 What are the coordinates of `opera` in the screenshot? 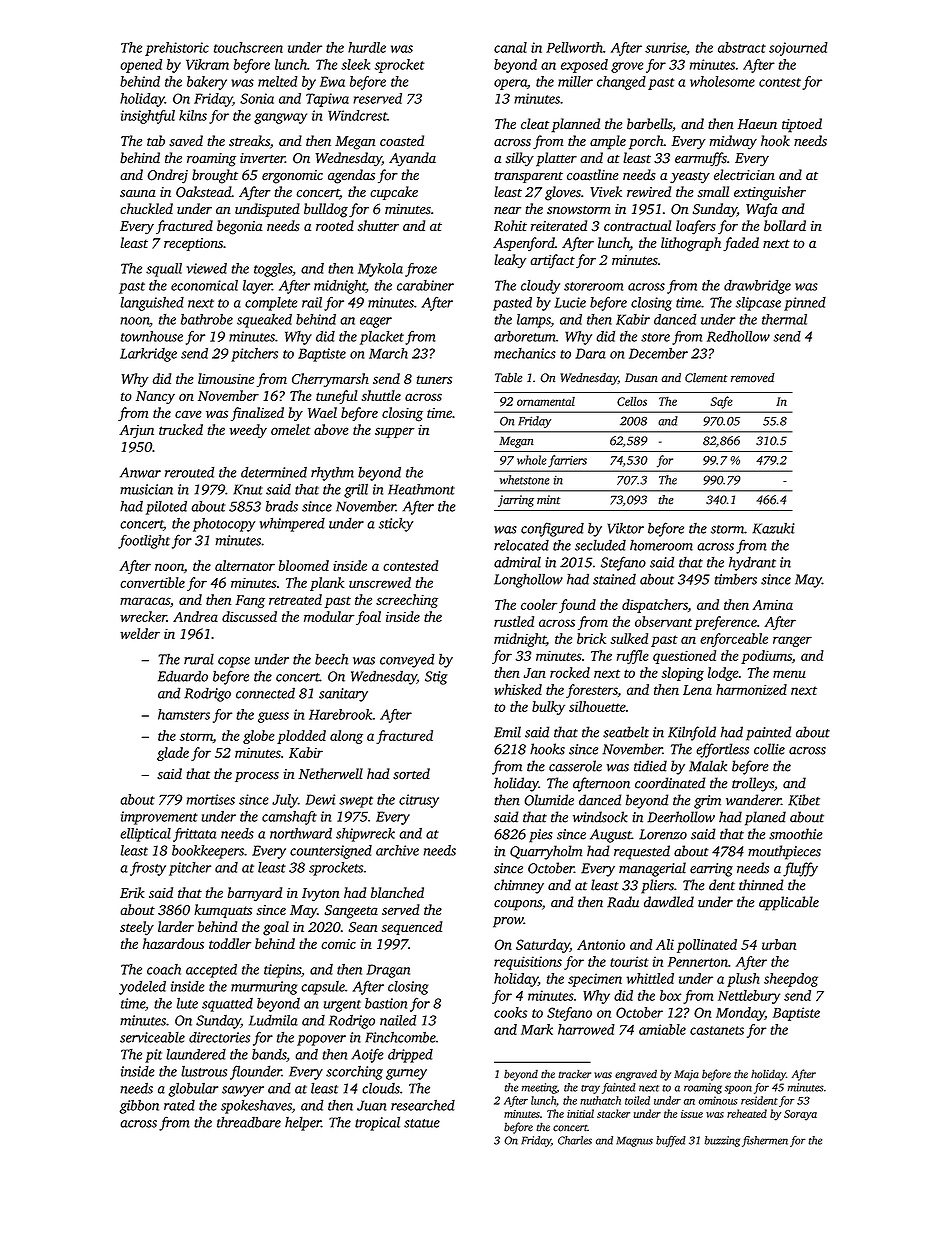 It's located at (510, 84).
